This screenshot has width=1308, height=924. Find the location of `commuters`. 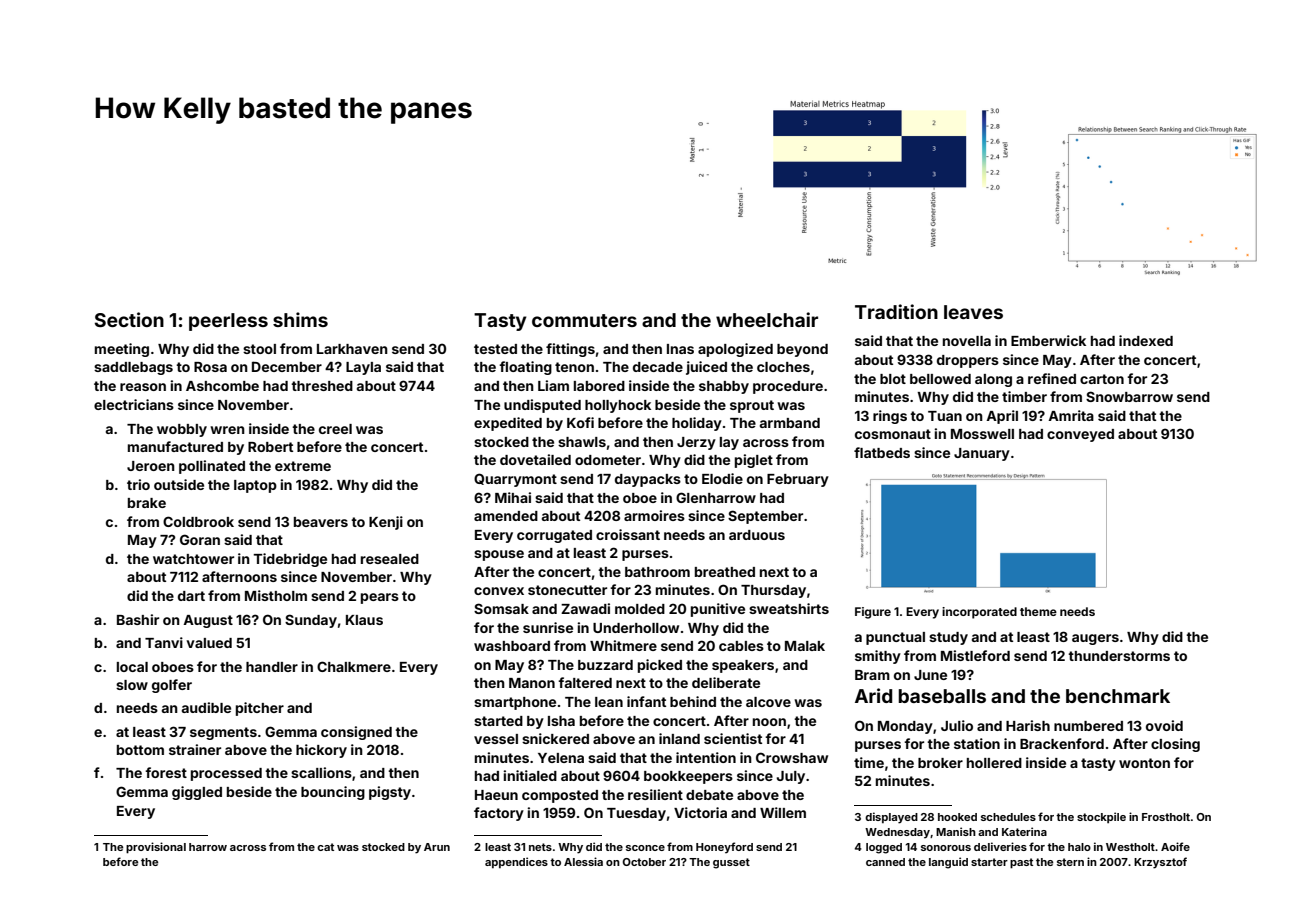

commuters is located at coordinates (584, 320).
